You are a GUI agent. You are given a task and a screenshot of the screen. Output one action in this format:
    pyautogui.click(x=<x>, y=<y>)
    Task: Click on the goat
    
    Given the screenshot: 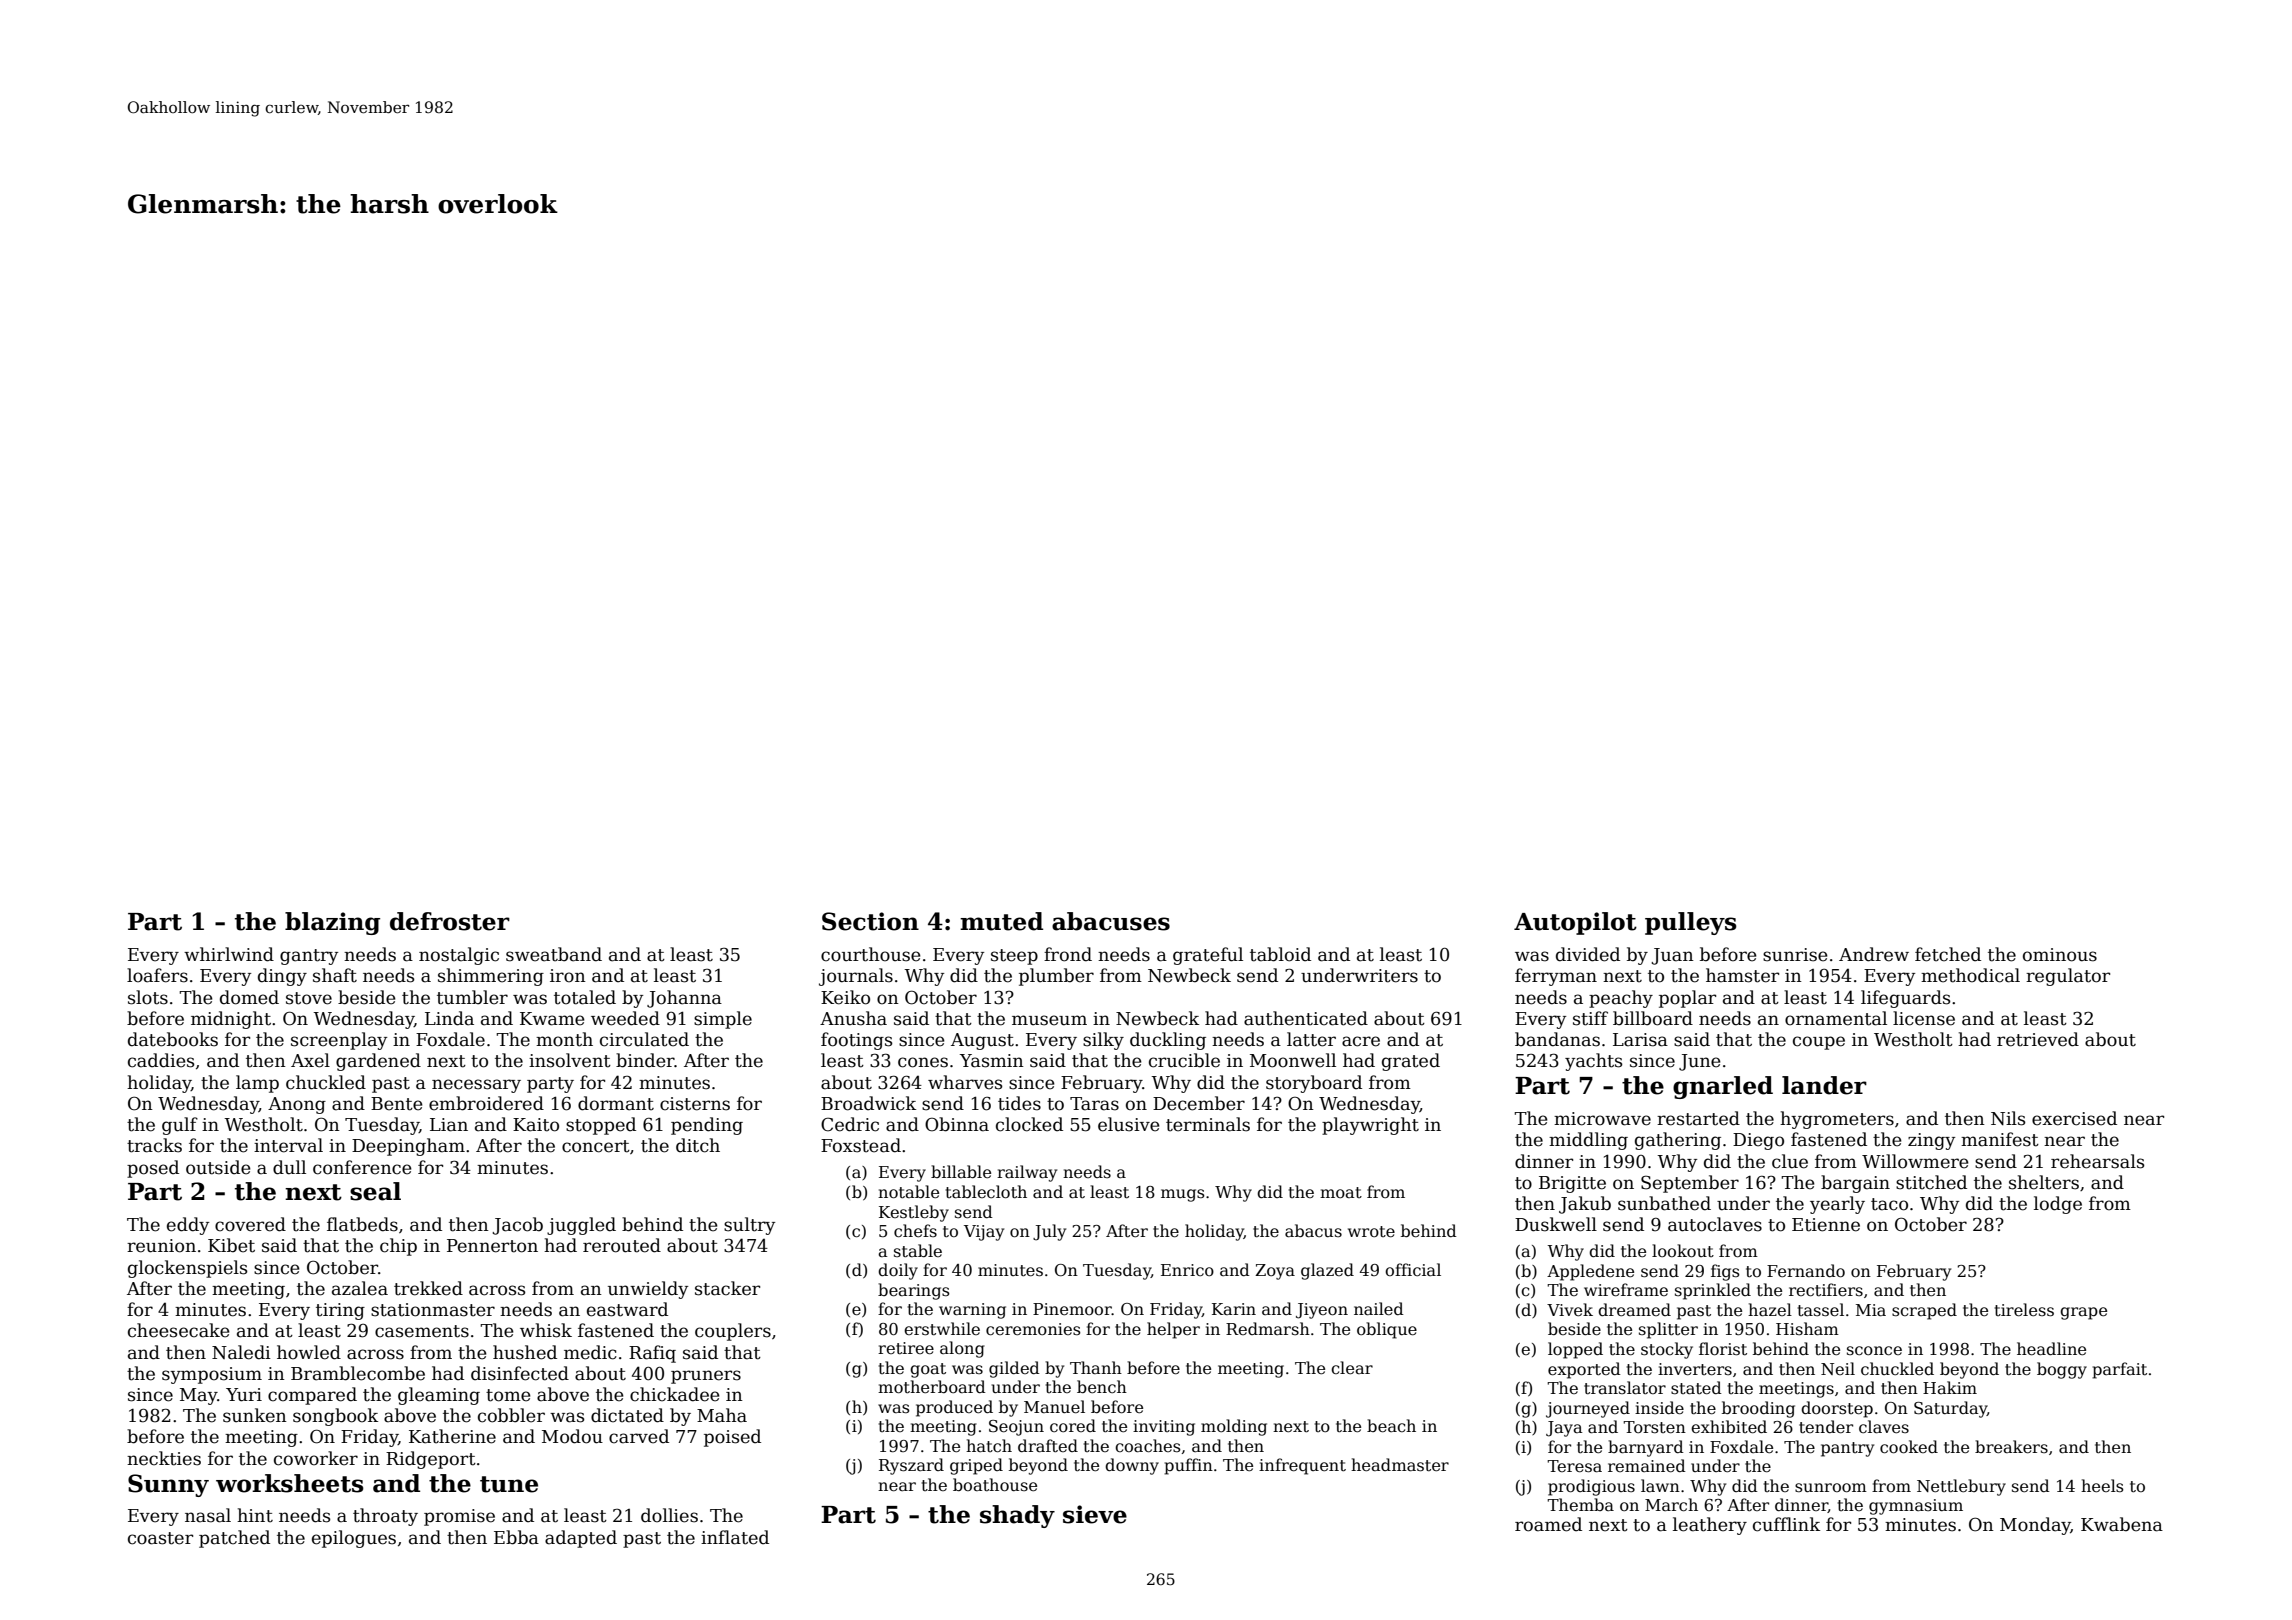 What is the action you would take?
    pyautogui.click(x=928, y=1370)
